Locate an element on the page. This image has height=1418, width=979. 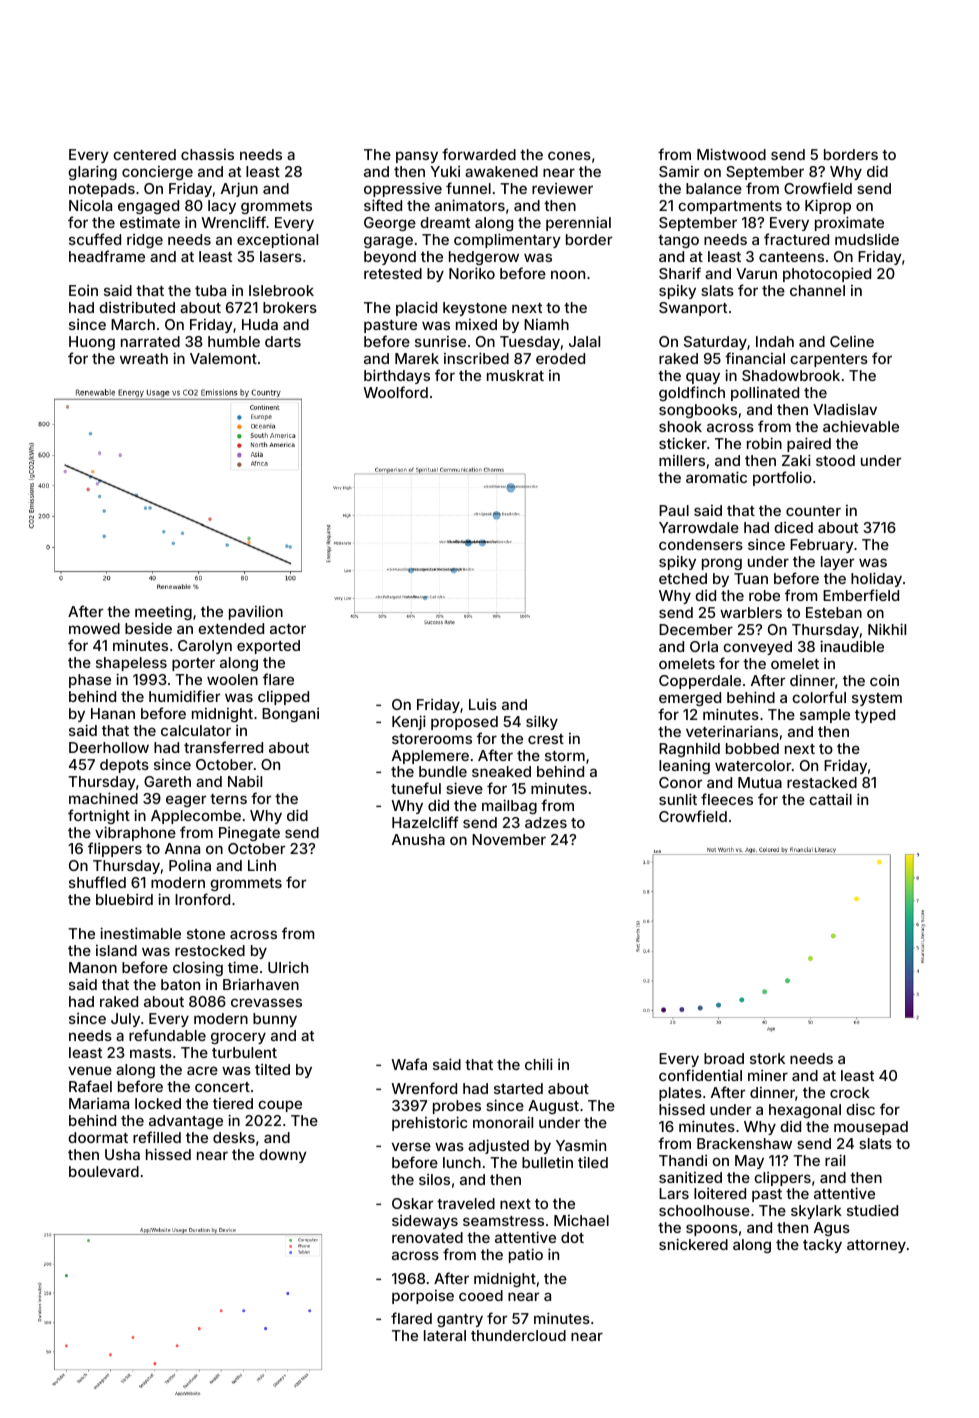
Niamh is located at coordinates (546, 324).
